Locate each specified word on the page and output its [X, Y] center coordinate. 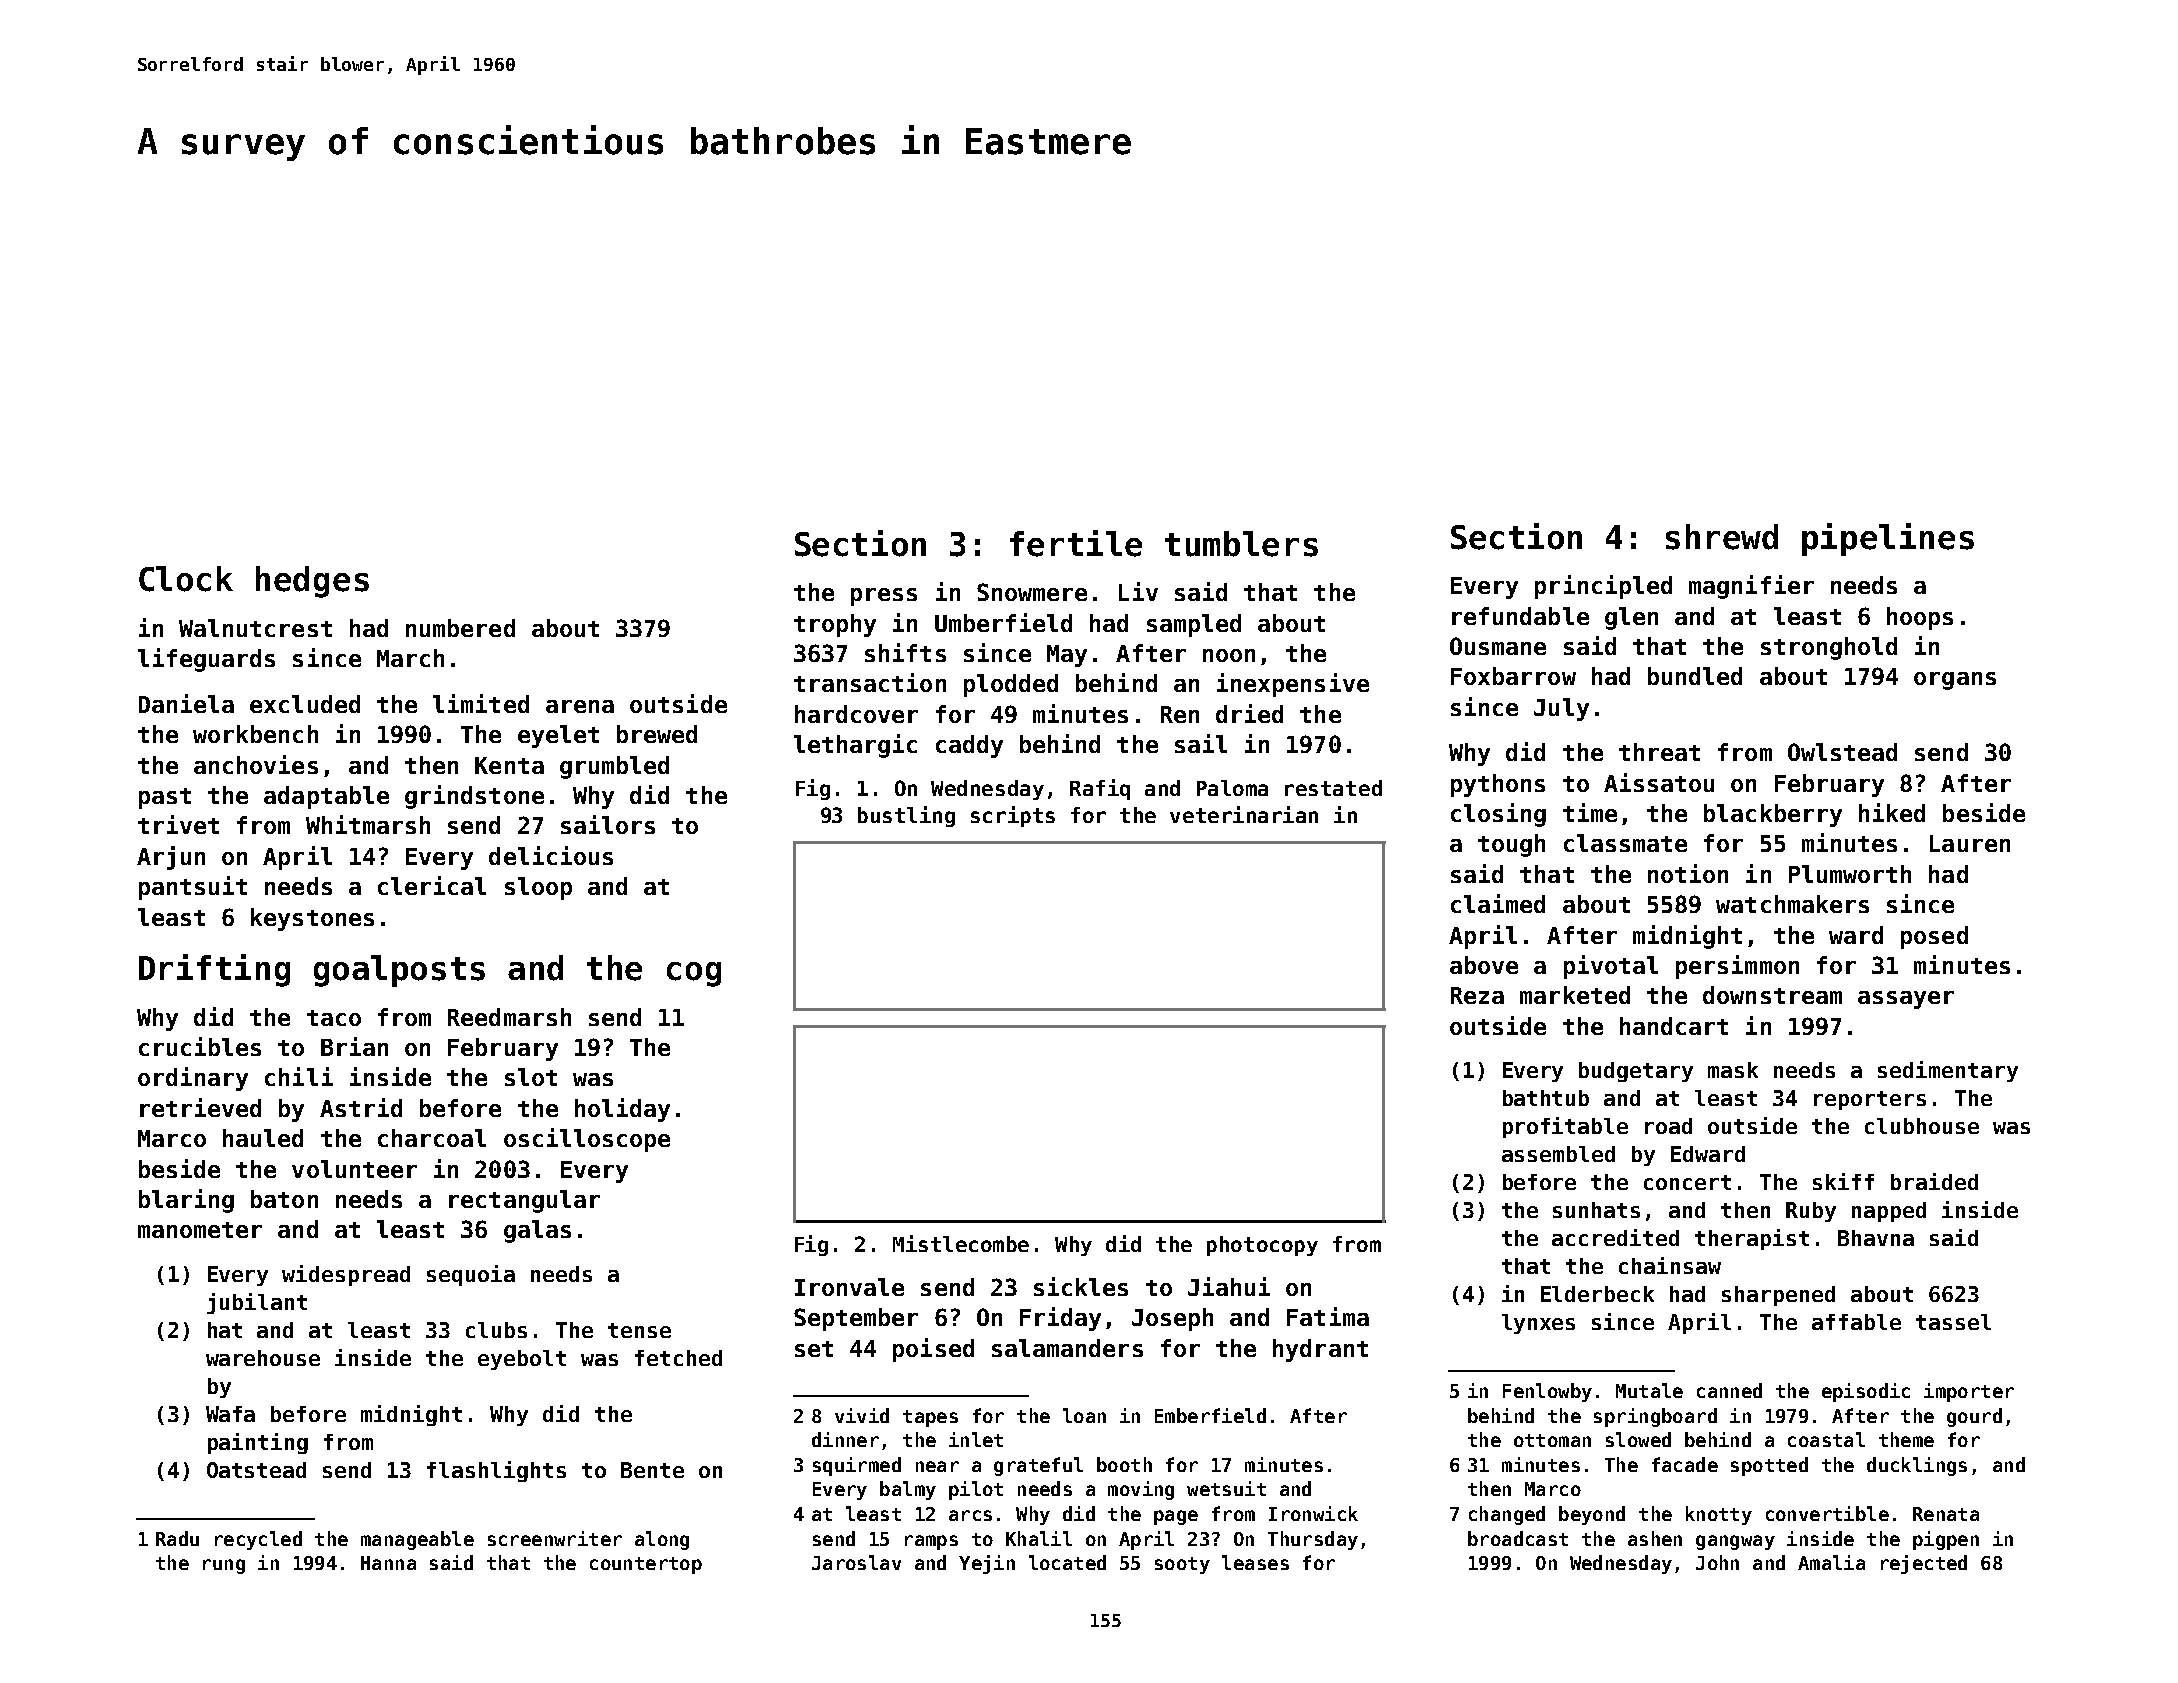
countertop [646, 1565]
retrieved [200, 1107]
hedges [312, 582]
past [165, 798]
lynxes [1538, 1324]
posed [1934, 937]
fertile [1076, 543]
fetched [678, 1358]
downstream [1772, 995]
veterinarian [1244, 814]
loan [1084, 1415]
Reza [1477, 995]
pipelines [1888, 539]
